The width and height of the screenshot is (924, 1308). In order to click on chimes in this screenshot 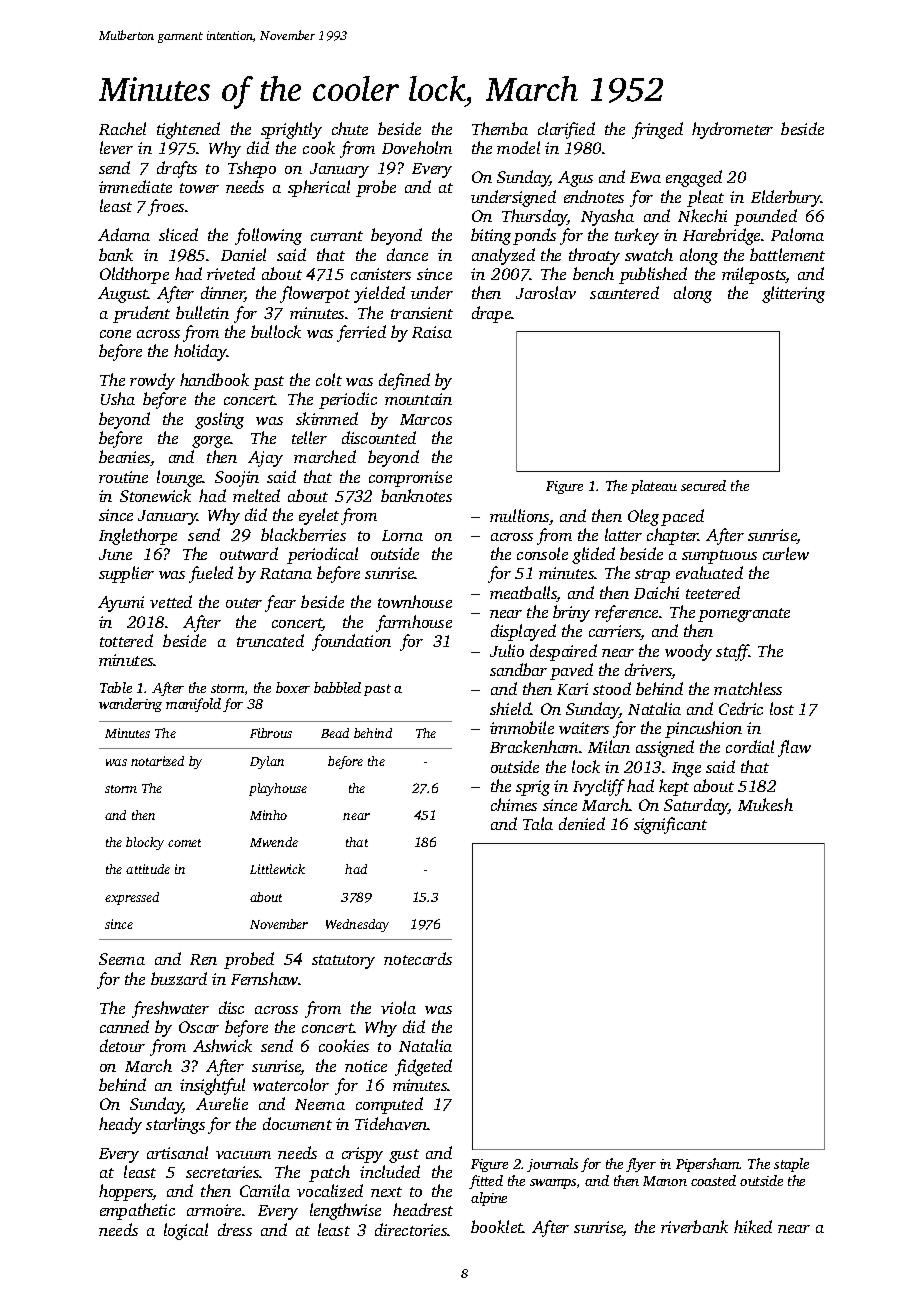, I will do `click(514, 804)`.
